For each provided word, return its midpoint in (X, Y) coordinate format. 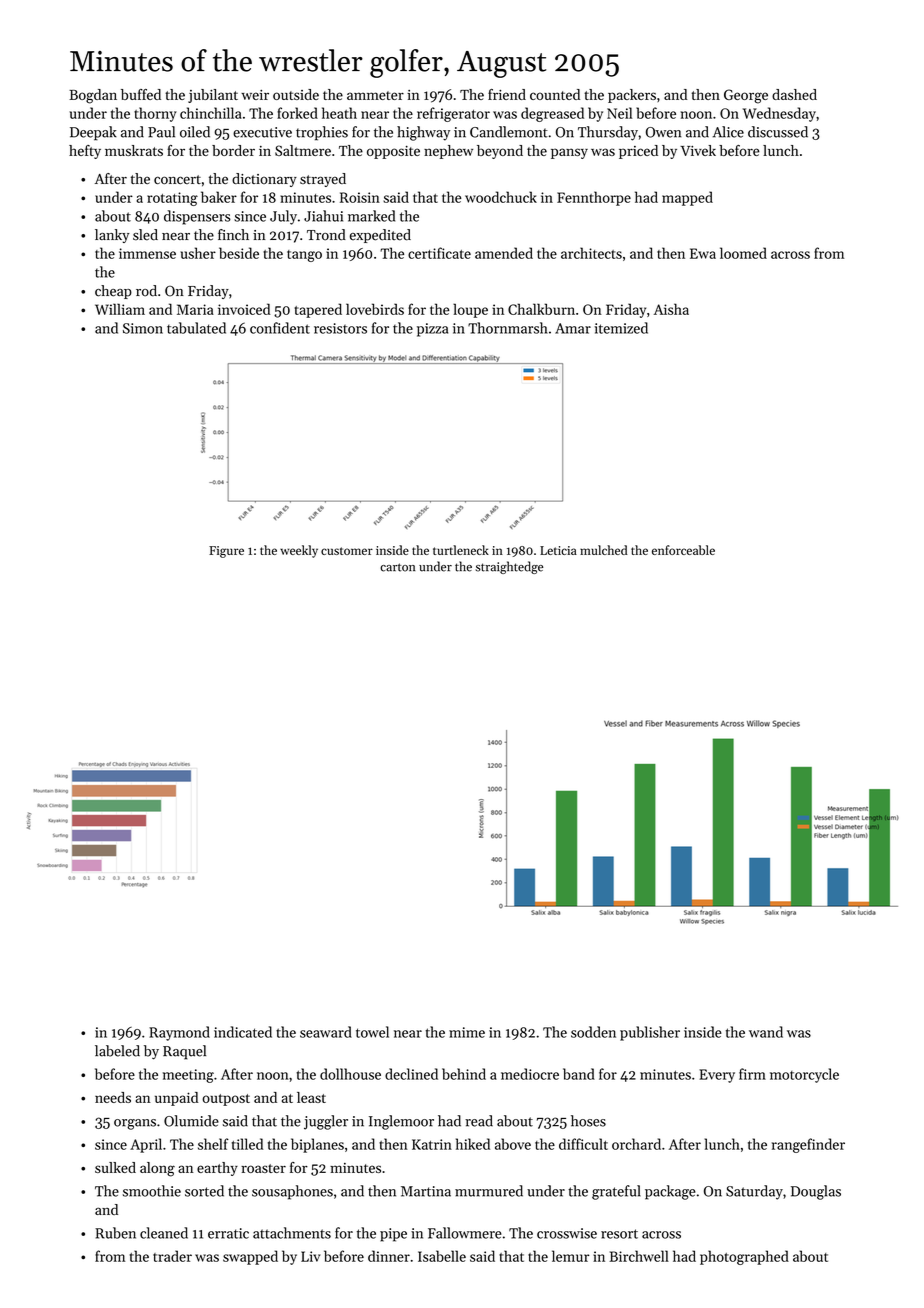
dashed (794, 94)
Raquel (184, 1052)
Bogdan (93, 96)
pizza (432, 330)
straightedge (509, 567)
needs (113, 1097)
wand (766, 1032)
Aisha (671, 309)
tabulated (196, 328)
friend (507, 94)
